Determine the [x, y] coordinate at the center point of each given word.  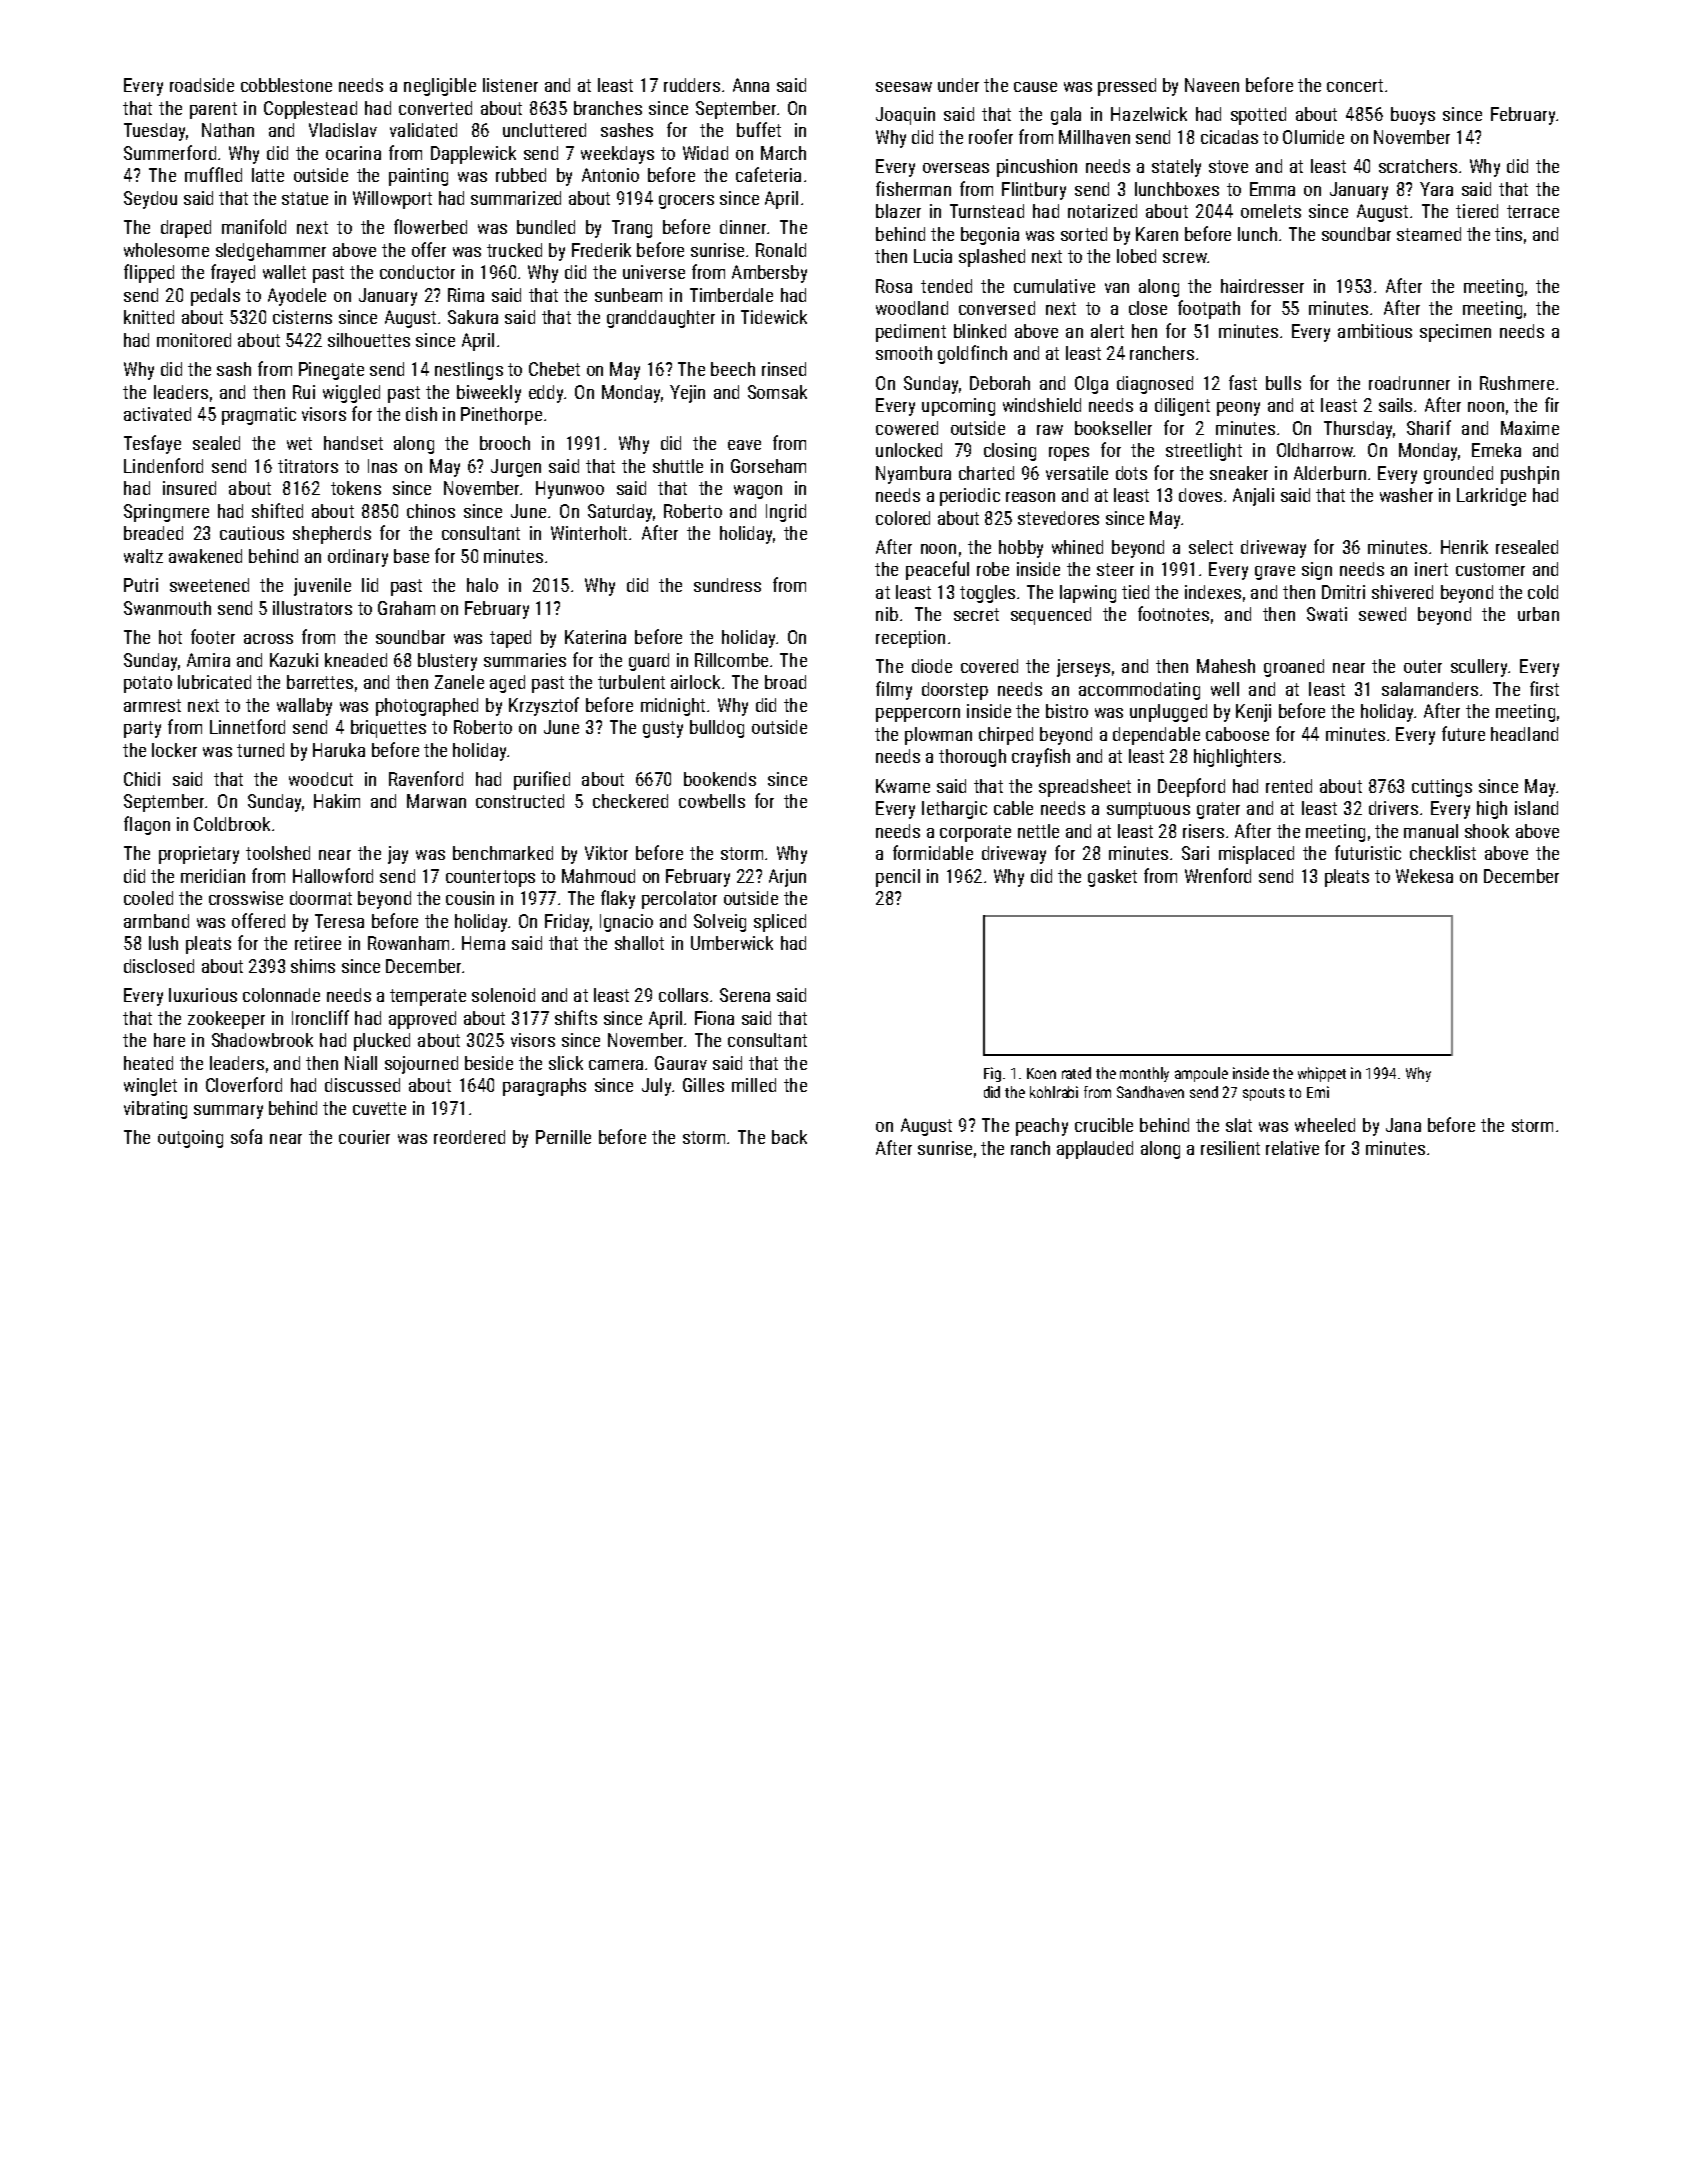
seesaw [904, 87]
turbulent [631, 682]
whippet [1322, 1074]
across [268, 639]
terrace [1533, 211]
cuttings [1442, 788]
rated [1076, 1073]
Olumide [1313, 137]
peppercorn [918, 715]
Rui [304, 392]
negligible [440, 87]
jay [398, 855]
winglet [150, 1087]
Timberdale [731, 295]
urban [1538, 614]
